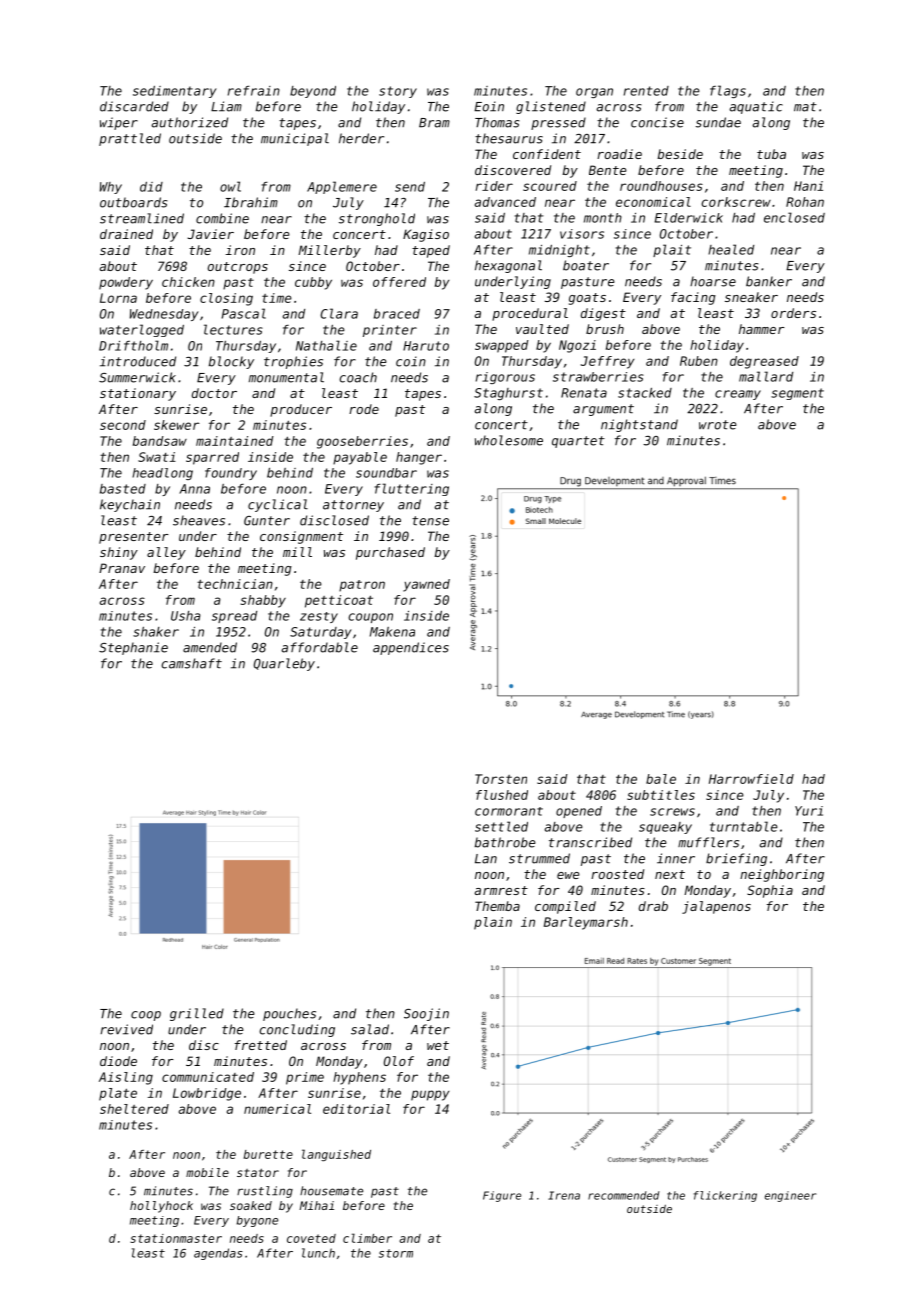 The image size is (924, 1308). What do you see at coordinates (508, 266) in the document?
I see `hexagonal` at bounding box center [508, 266].
